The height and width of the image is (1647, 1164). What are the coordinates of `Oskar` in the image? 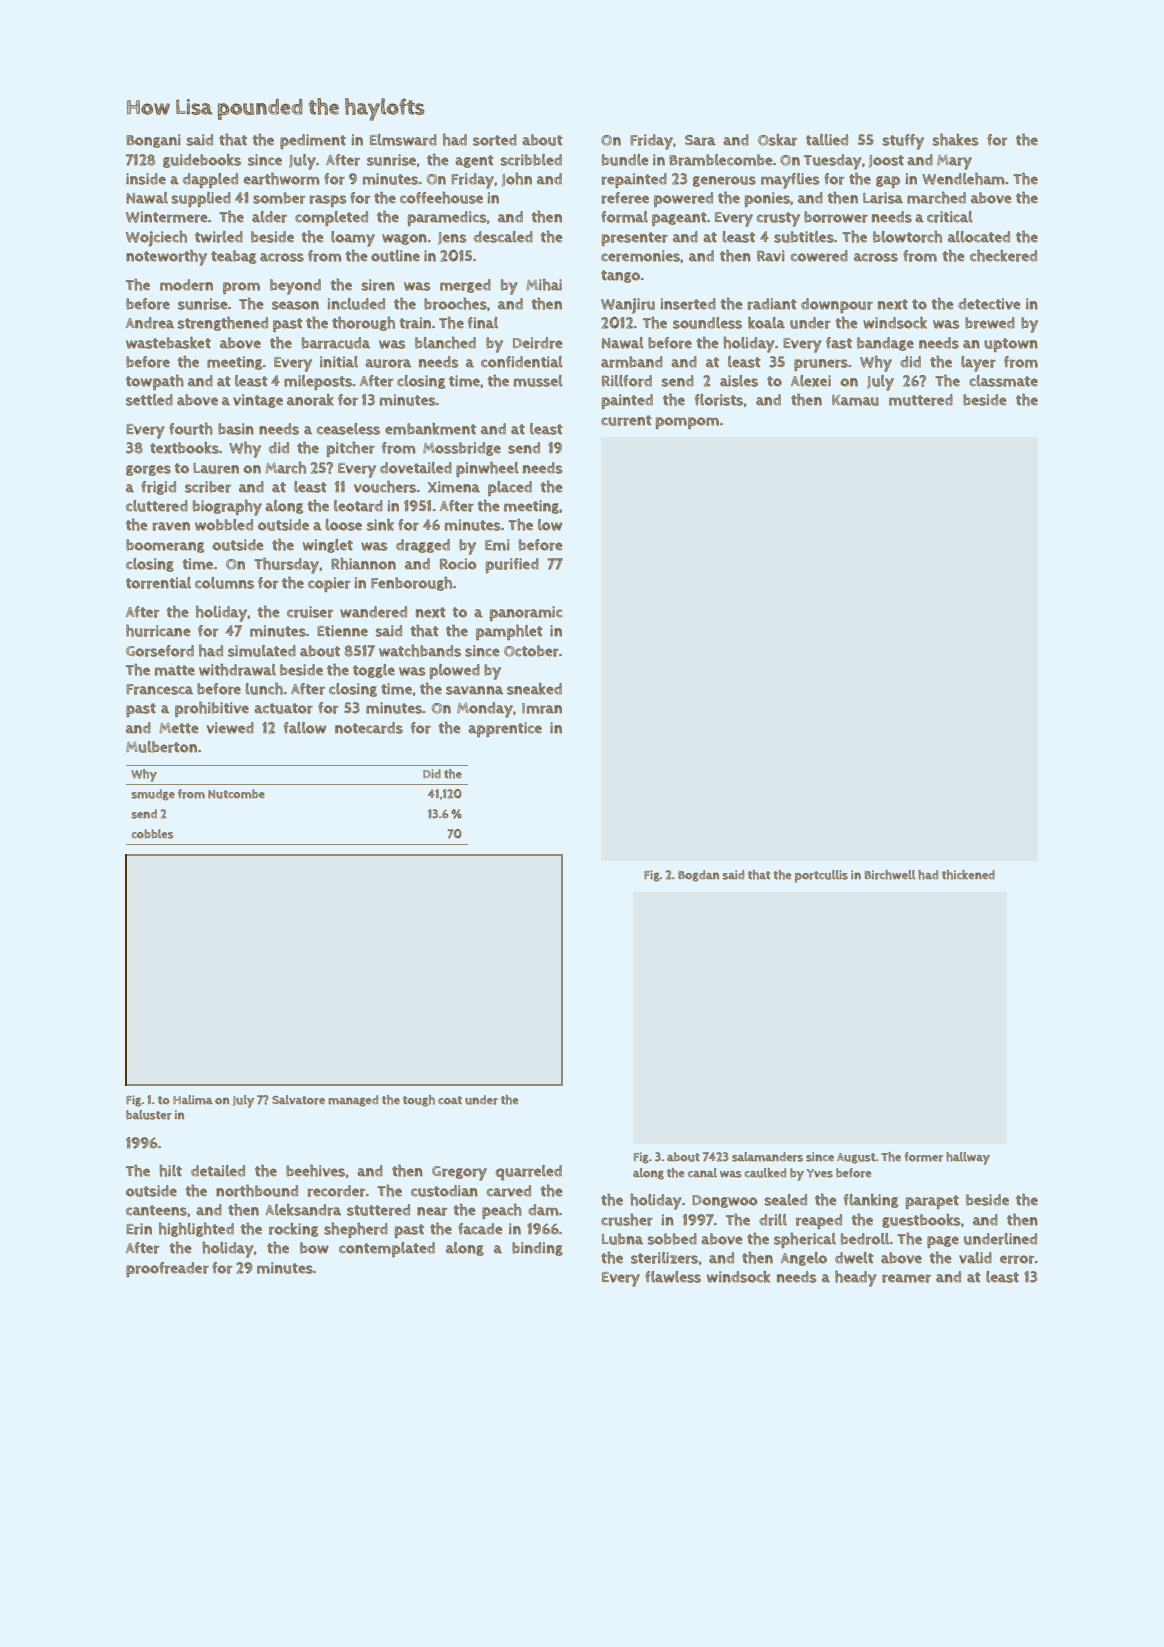 It's located at (777, 140).
